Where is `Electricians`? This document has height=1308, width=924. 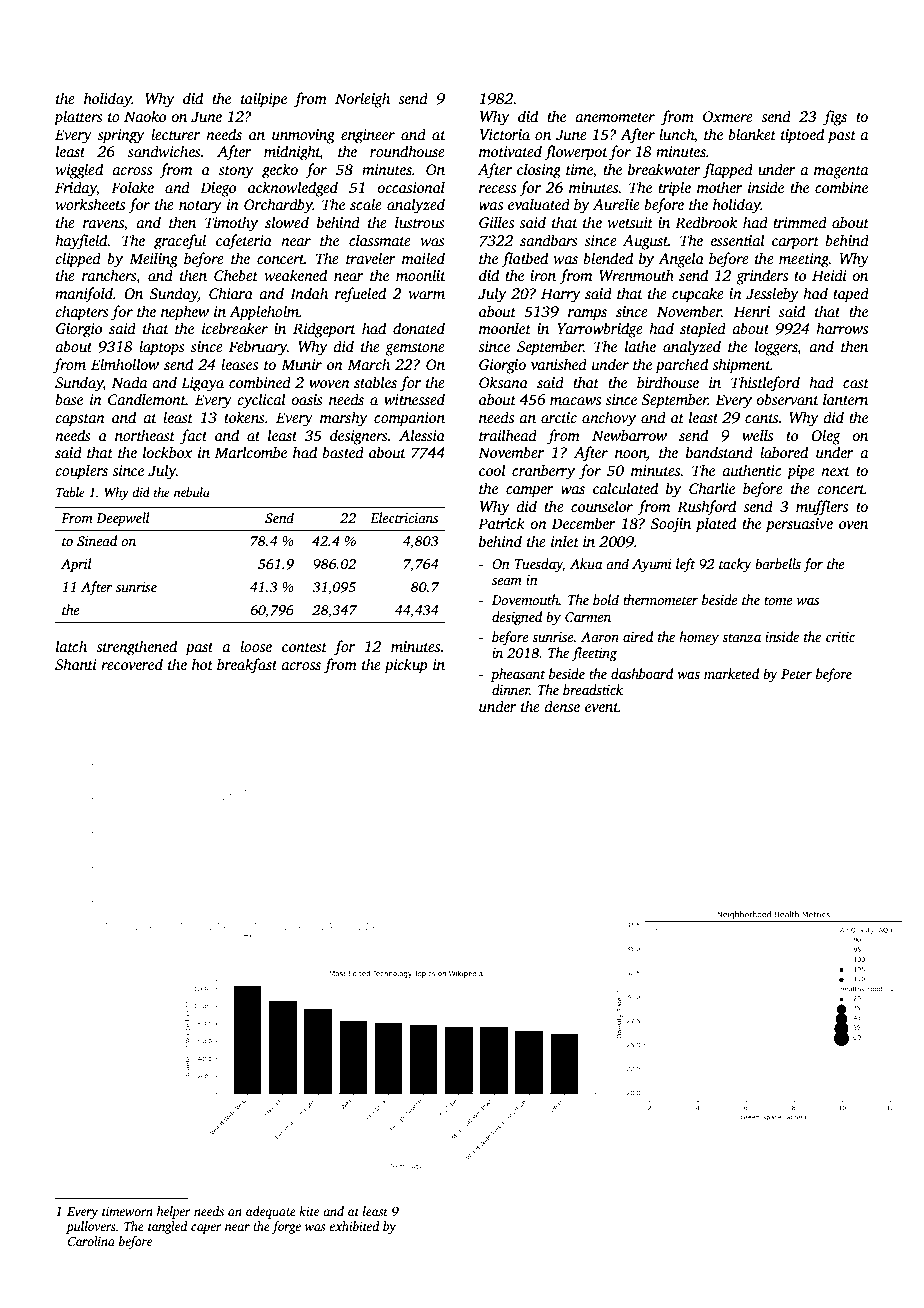 Electricians is located at coordinates (404, 517).
